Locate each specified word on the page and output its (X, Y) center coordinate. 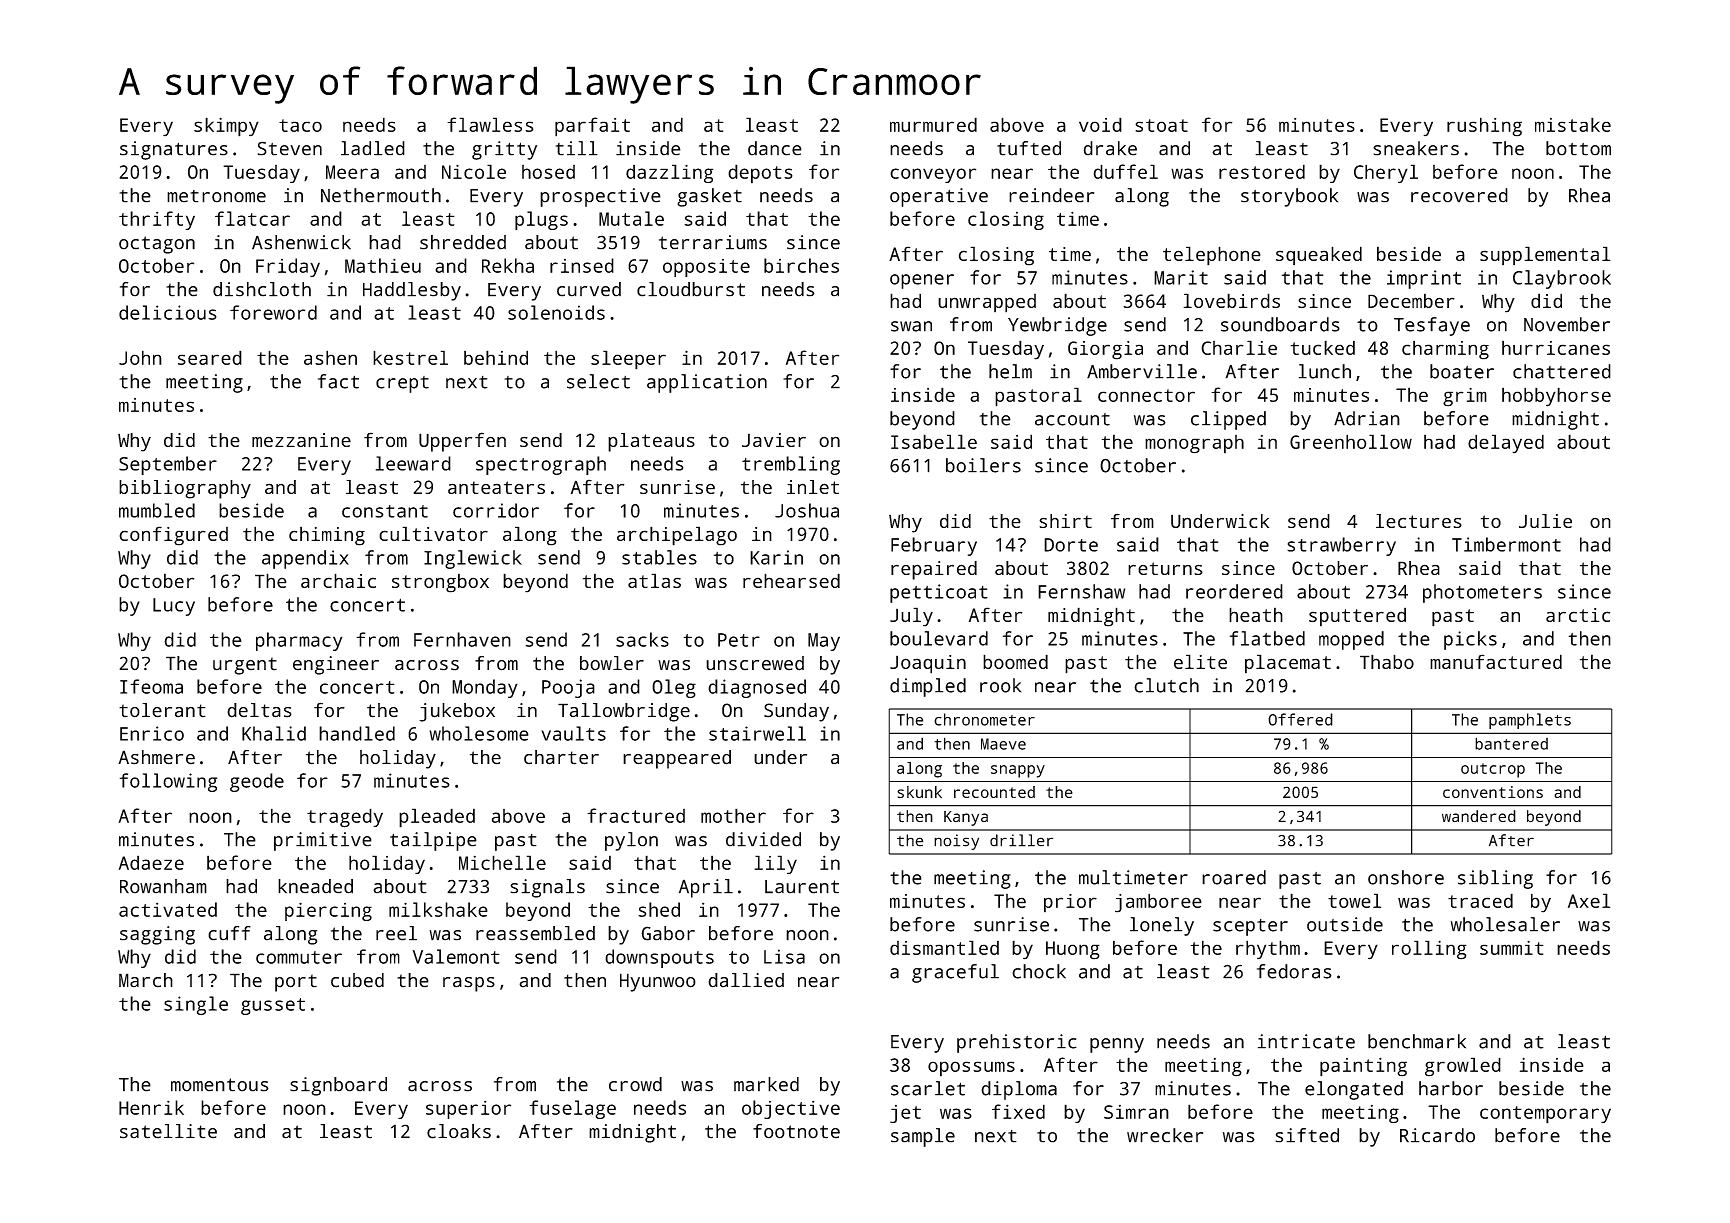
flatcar (252, 218)
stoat (1161, 125)
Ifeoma (151, 686)
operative (939, 197)
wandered (1479, 816)
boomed (1015, 661)
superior (468, 1109)
